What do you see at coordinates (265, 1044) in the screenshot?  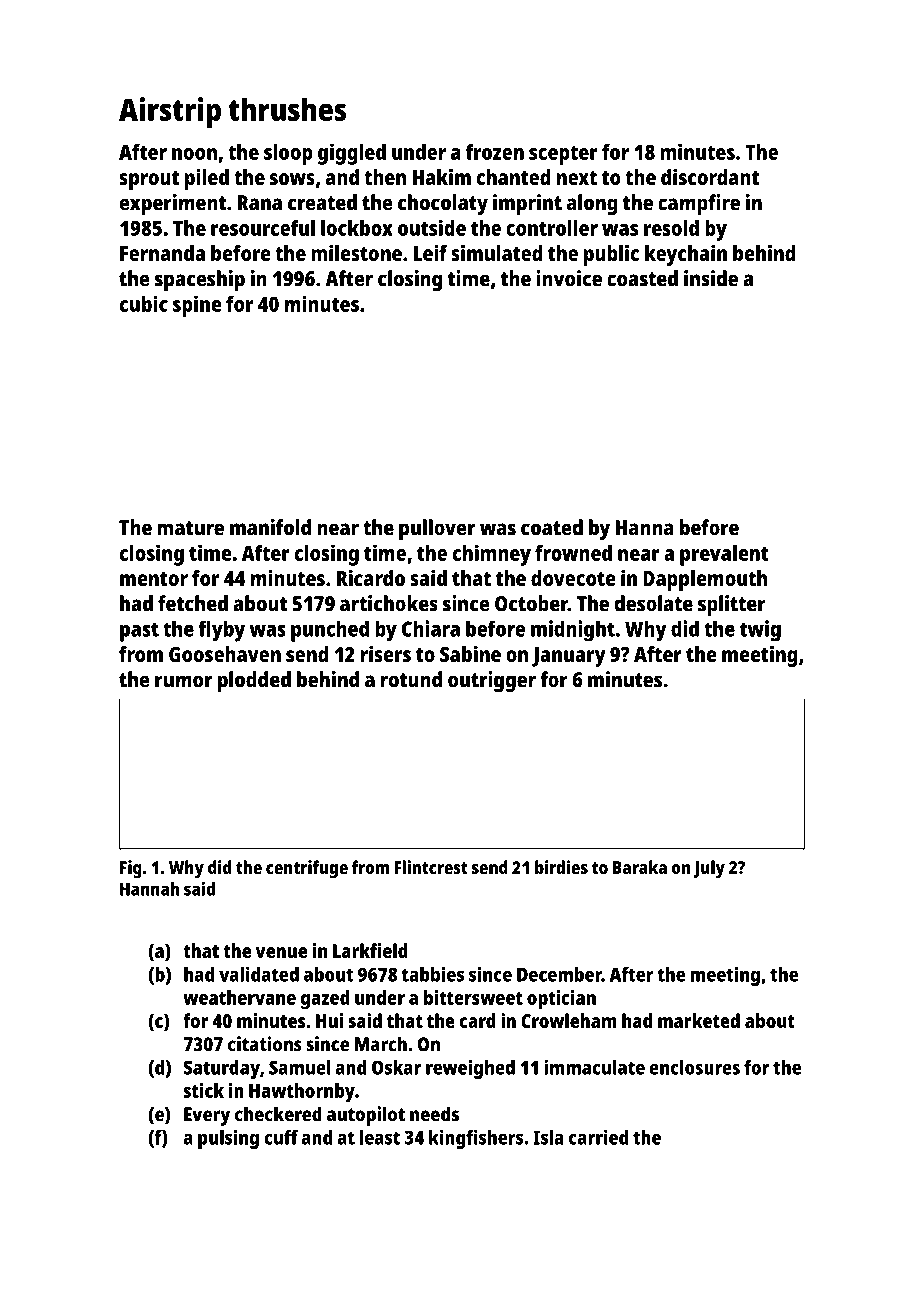 I see `citations` at bounding box center [265, 1044].
